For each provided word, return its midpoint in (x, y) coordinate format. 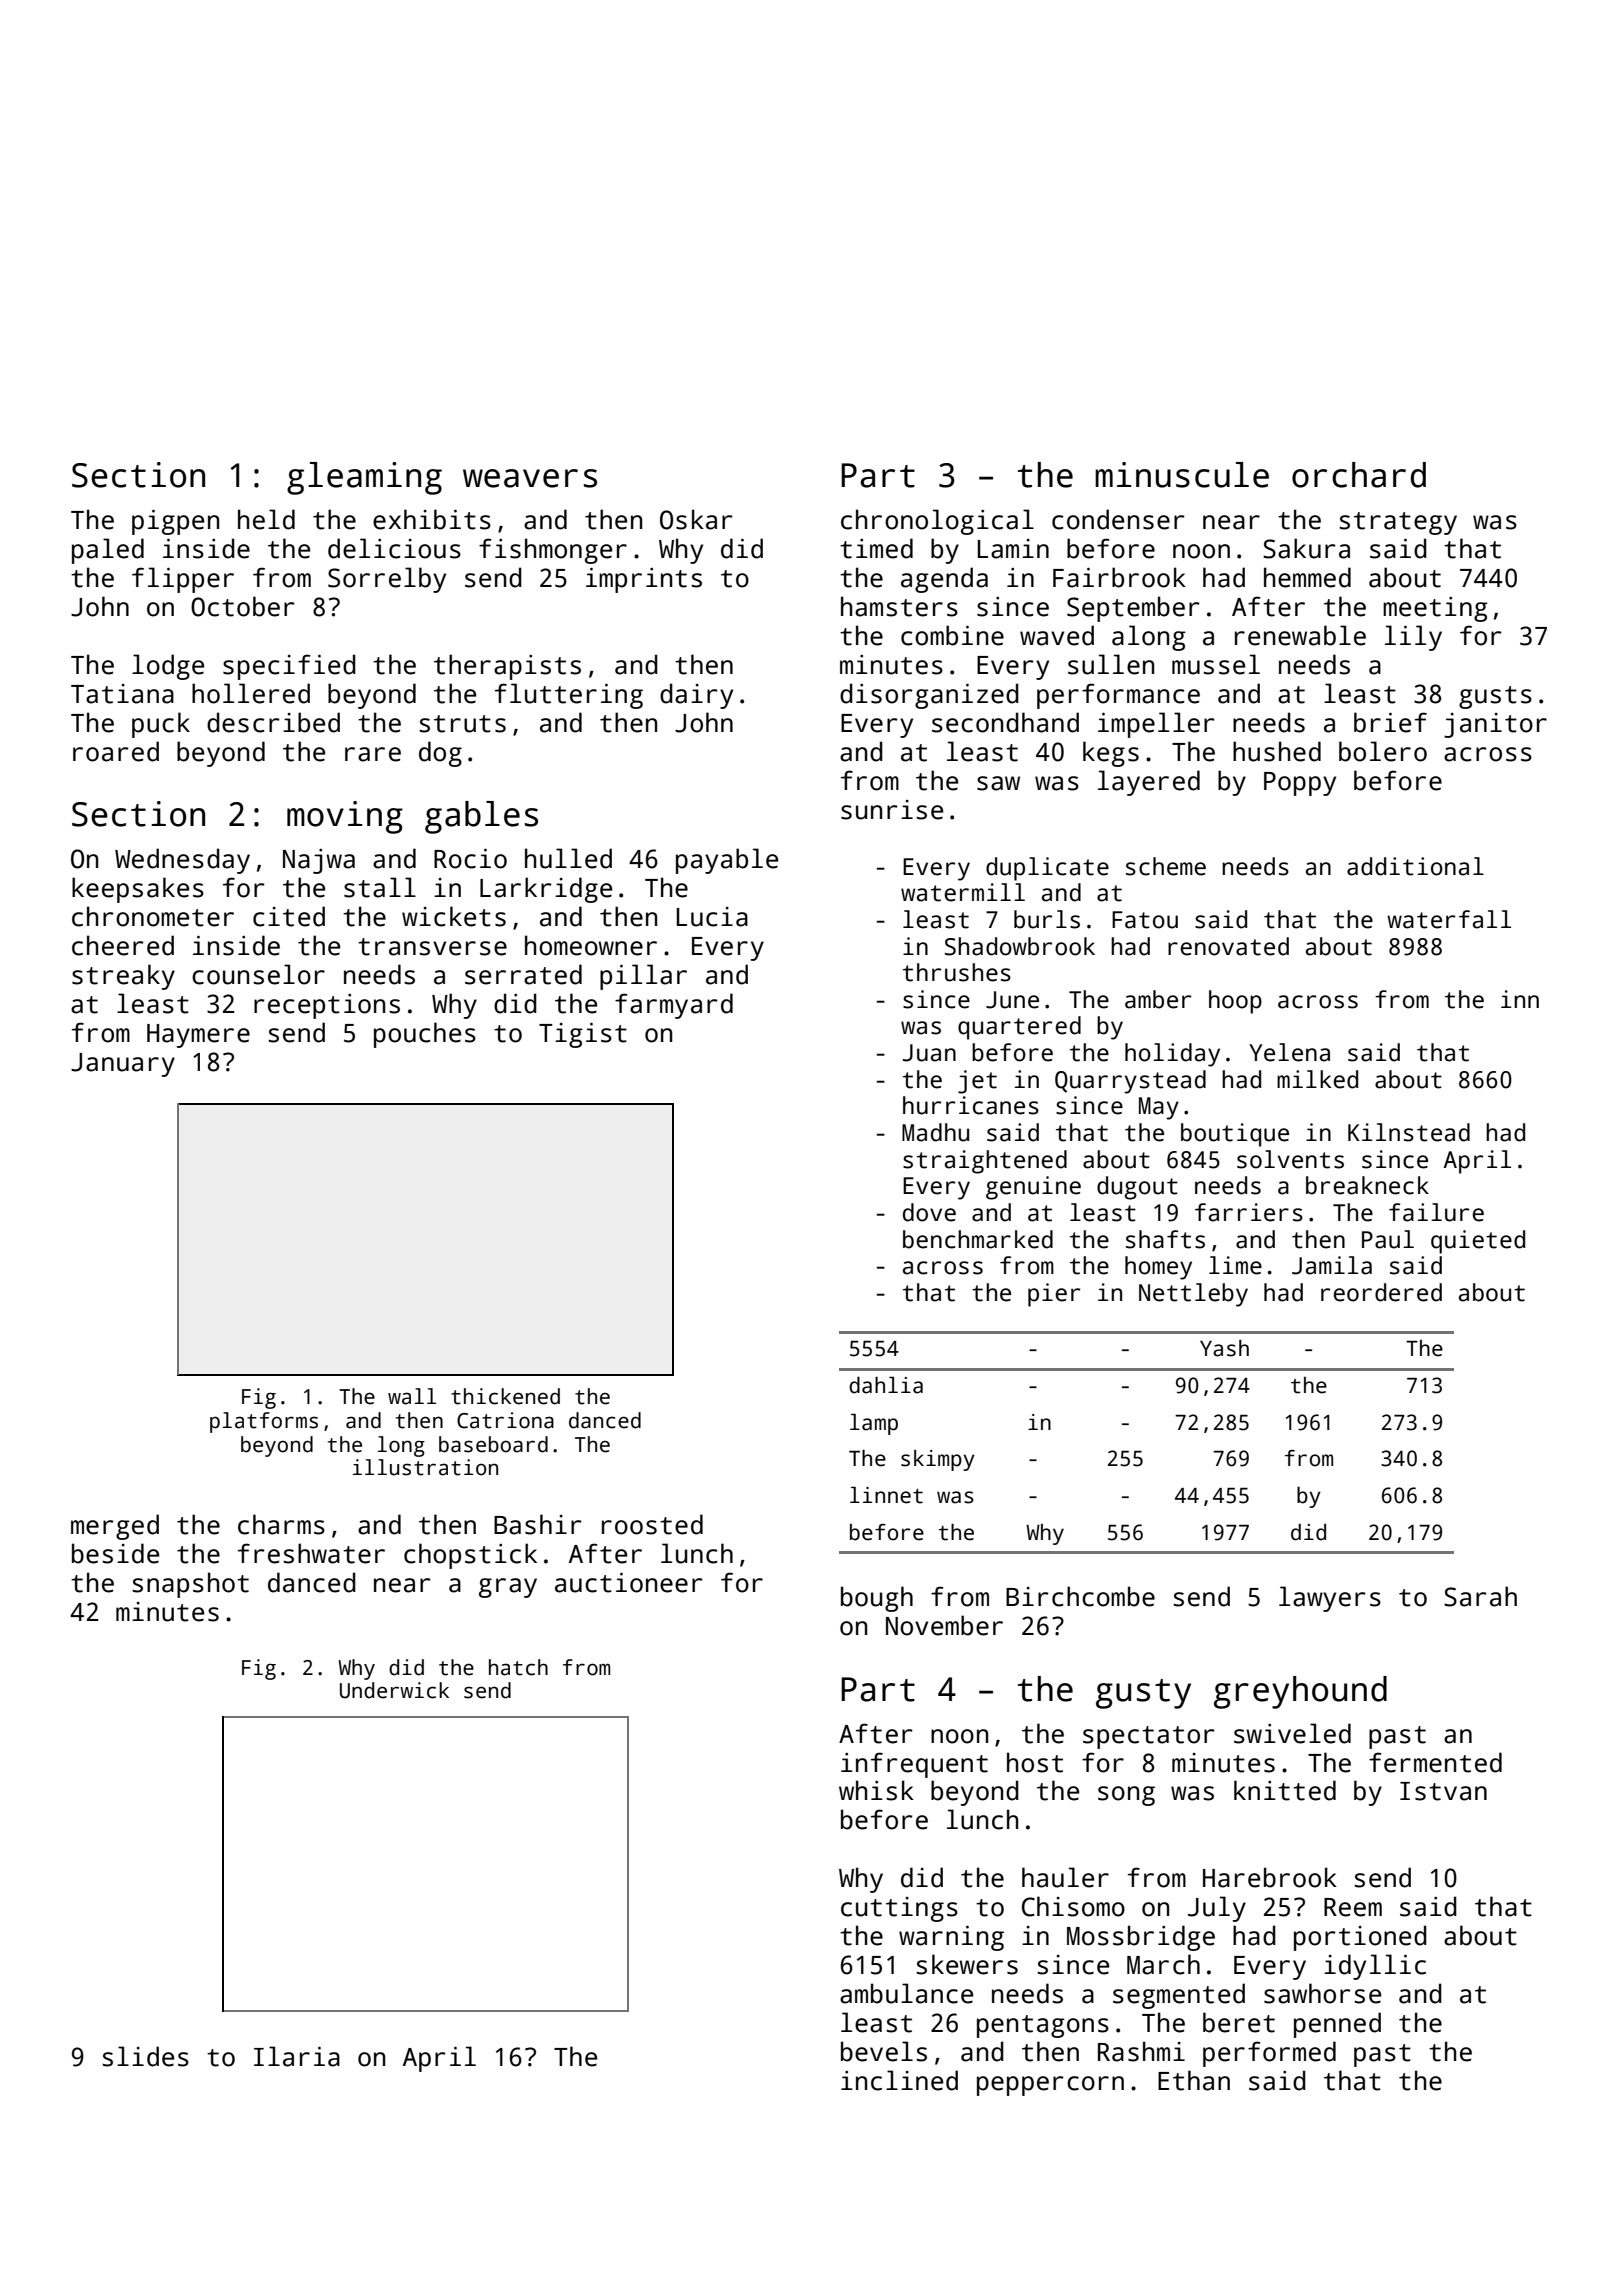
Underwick (394, 1690)
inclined (899, 2080)
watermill (963, 892)
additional (1415, 866)
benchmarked (978, 1239)
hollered (251, 693)
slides (145, 2056)
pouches (425, 1035)
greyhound (1300, 1692)
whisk (876, 1790)
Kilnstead (1409, 1132)
